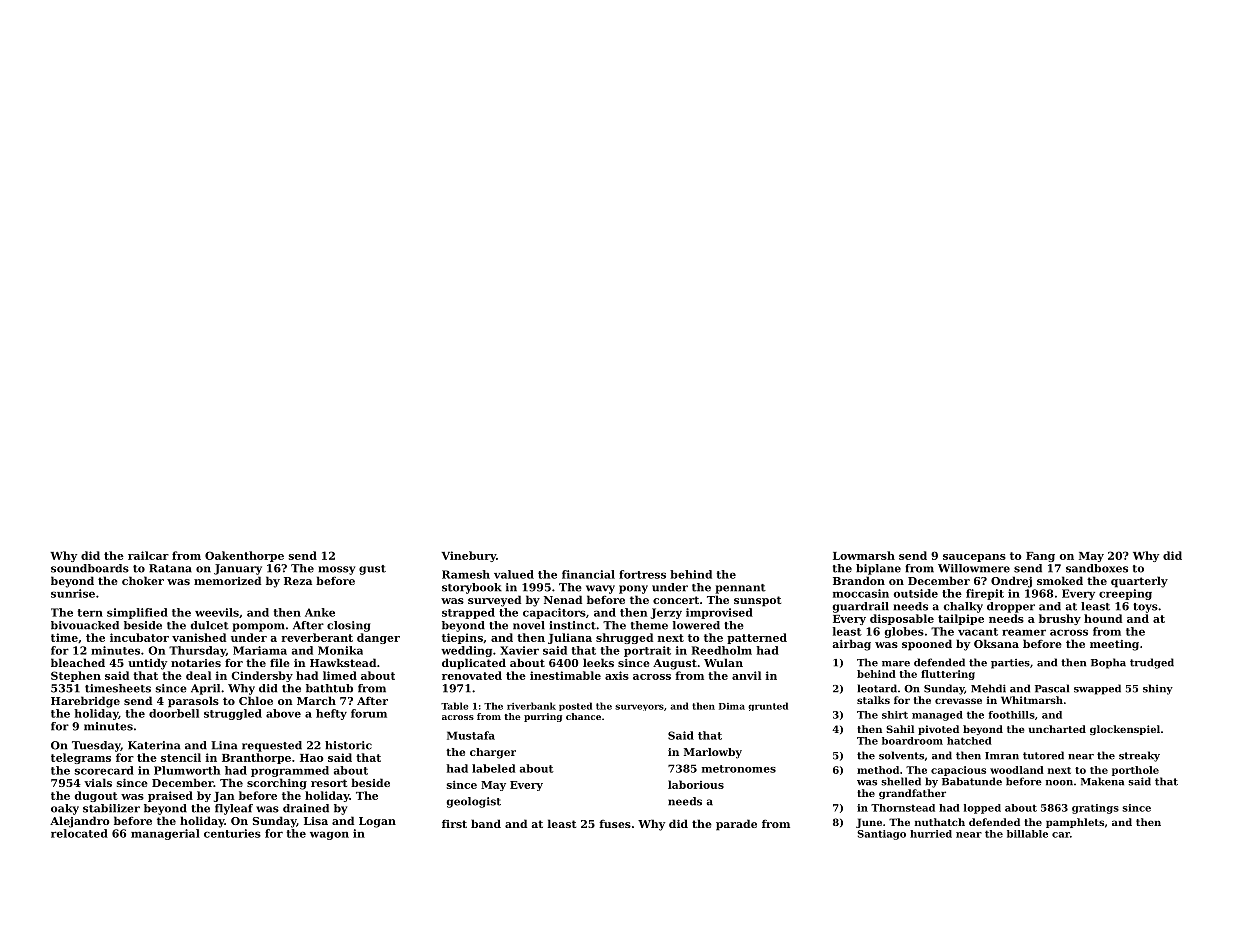 This image has height=952, width=1233. What do you see at coordinates (468, 556) in the image?
I see `Vinebury` at bounding box center [468, 556].
